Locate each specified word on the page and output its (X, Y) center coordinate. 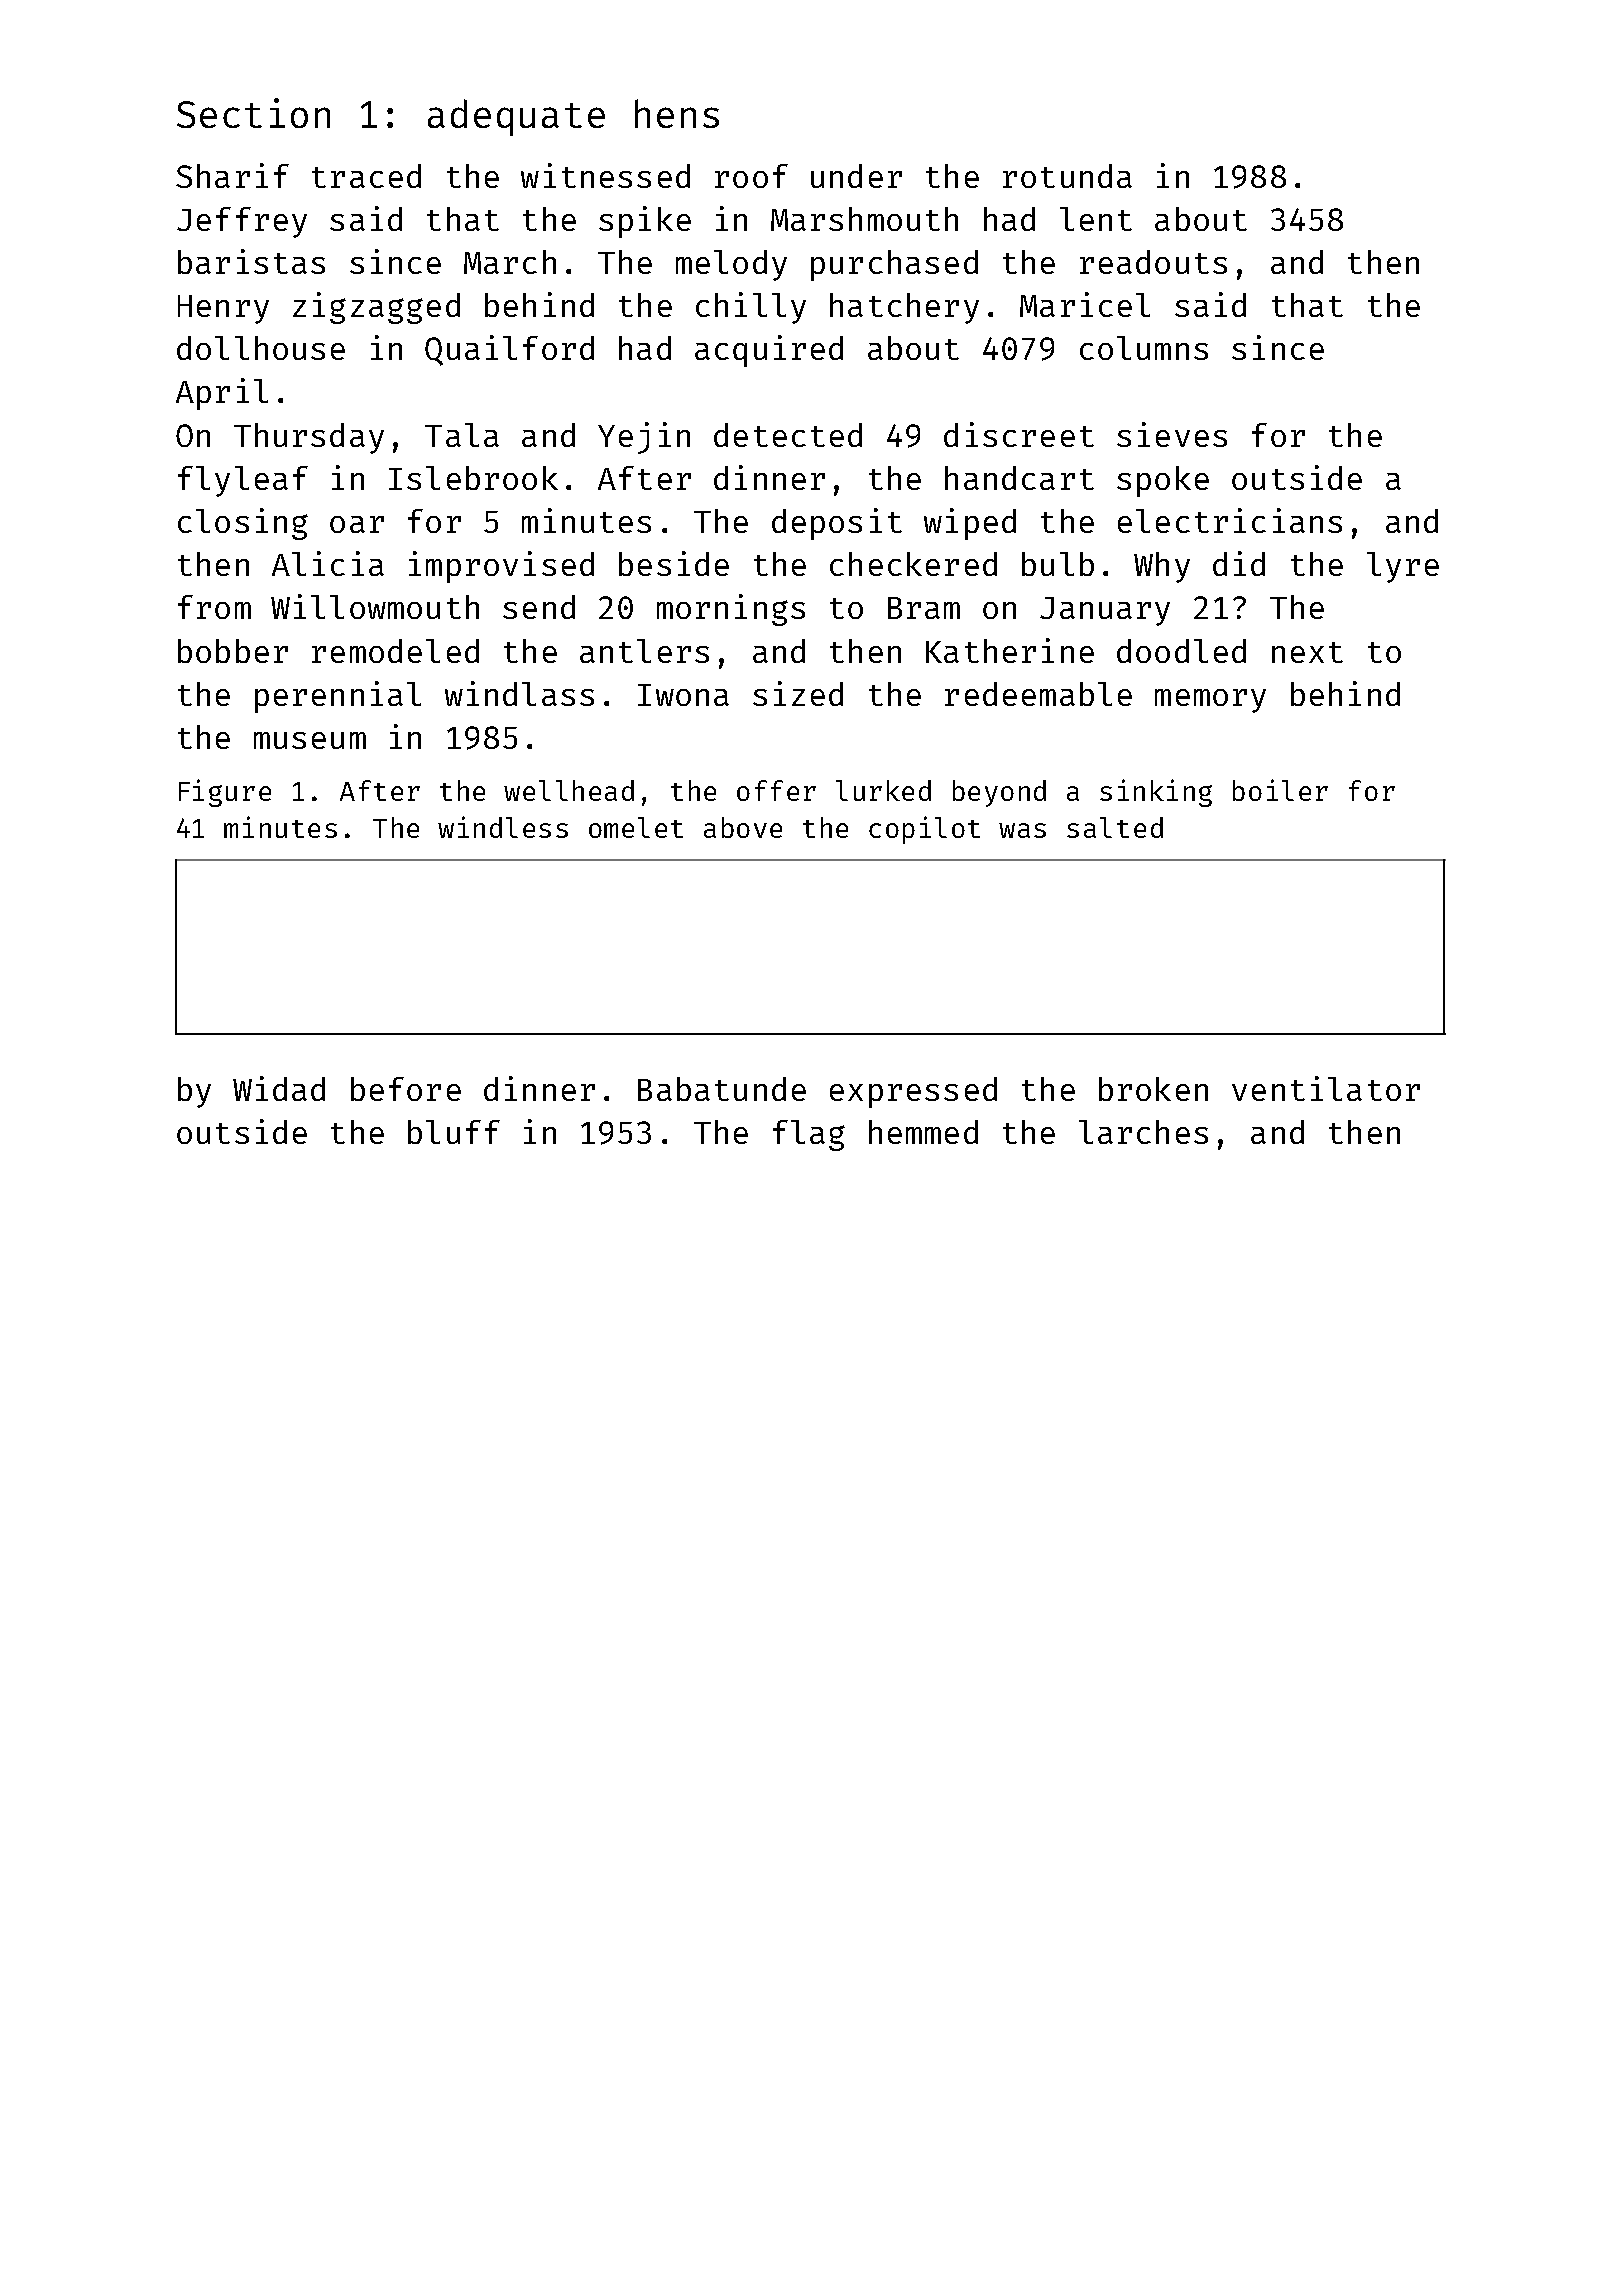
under (856, 176)
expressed (913, 1092)
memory (1210, 701)
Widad (279, 1088)
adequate (516, 117)
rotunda (1067, 176)
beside (674, 563)
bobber (233, 651)
